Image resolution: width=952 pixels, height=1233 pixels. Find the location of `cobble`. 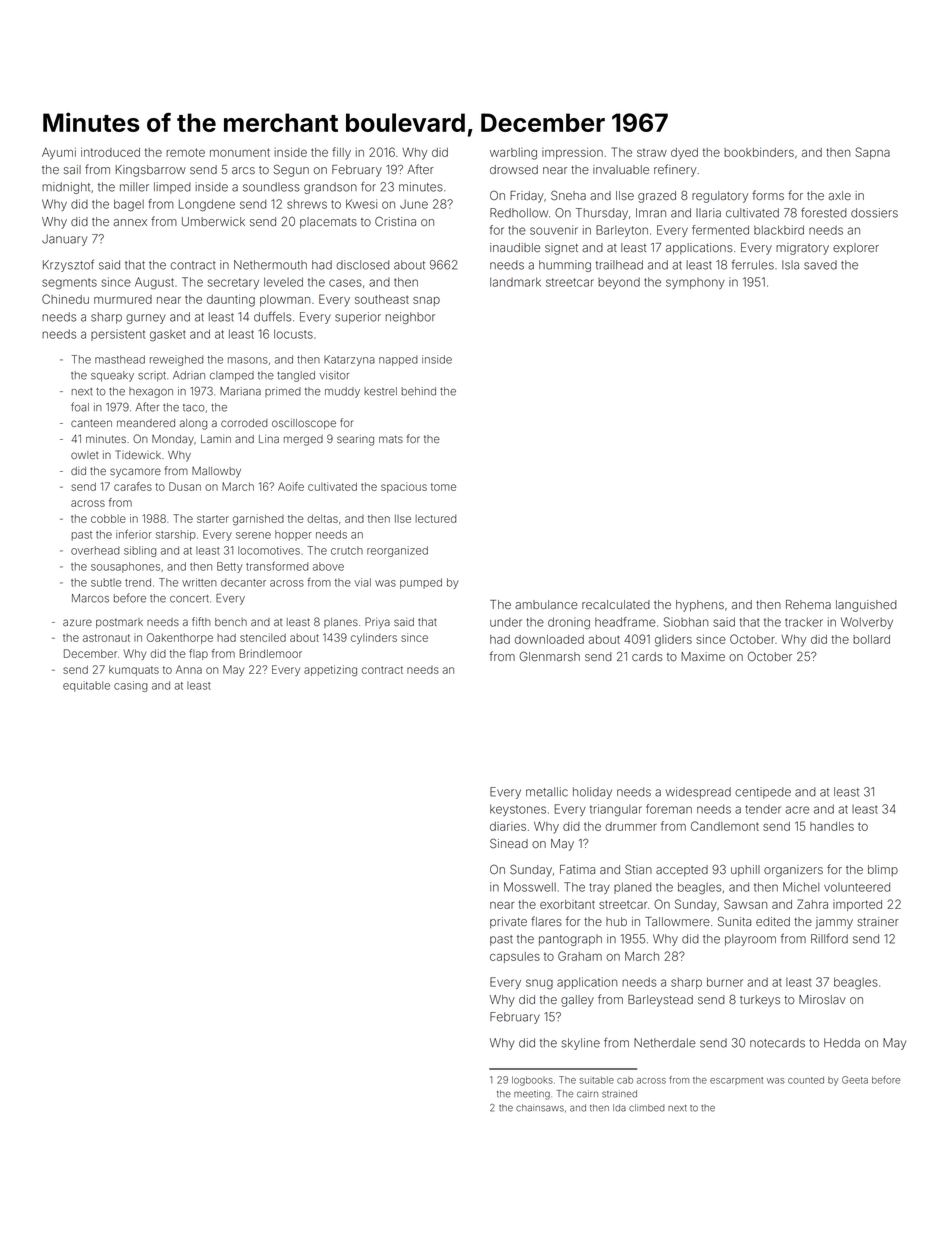

cobble is located at coordinates (108, 518).
